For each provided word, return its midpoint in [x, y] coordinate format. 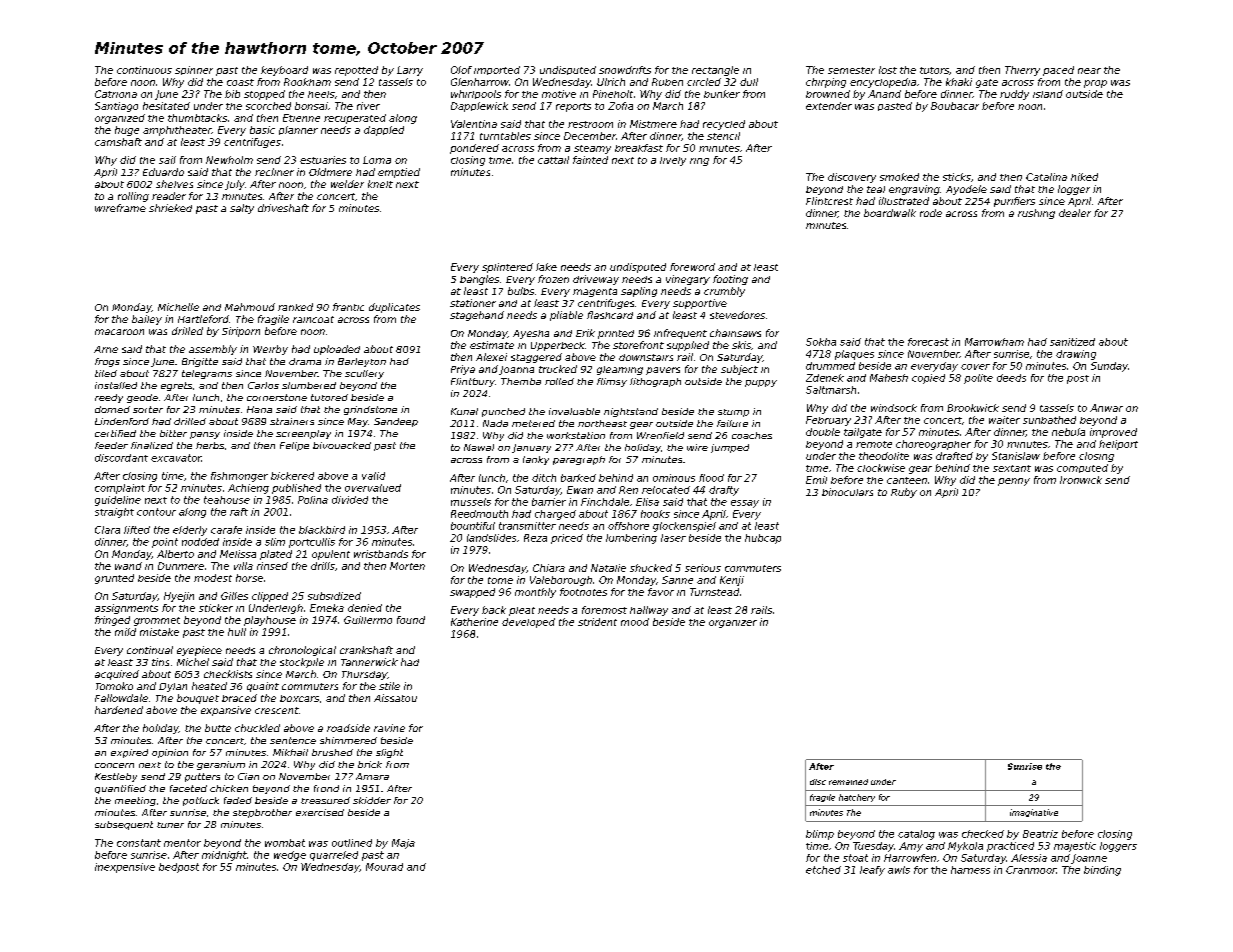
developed [528, 623]
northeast [602, 423]
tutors [934, 70]
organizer [733, 624]
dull [749, 82]
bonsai [311, 106]
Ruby [904, 493]
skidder [372, 800]
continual [150, 650]
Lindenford [122, 421]
